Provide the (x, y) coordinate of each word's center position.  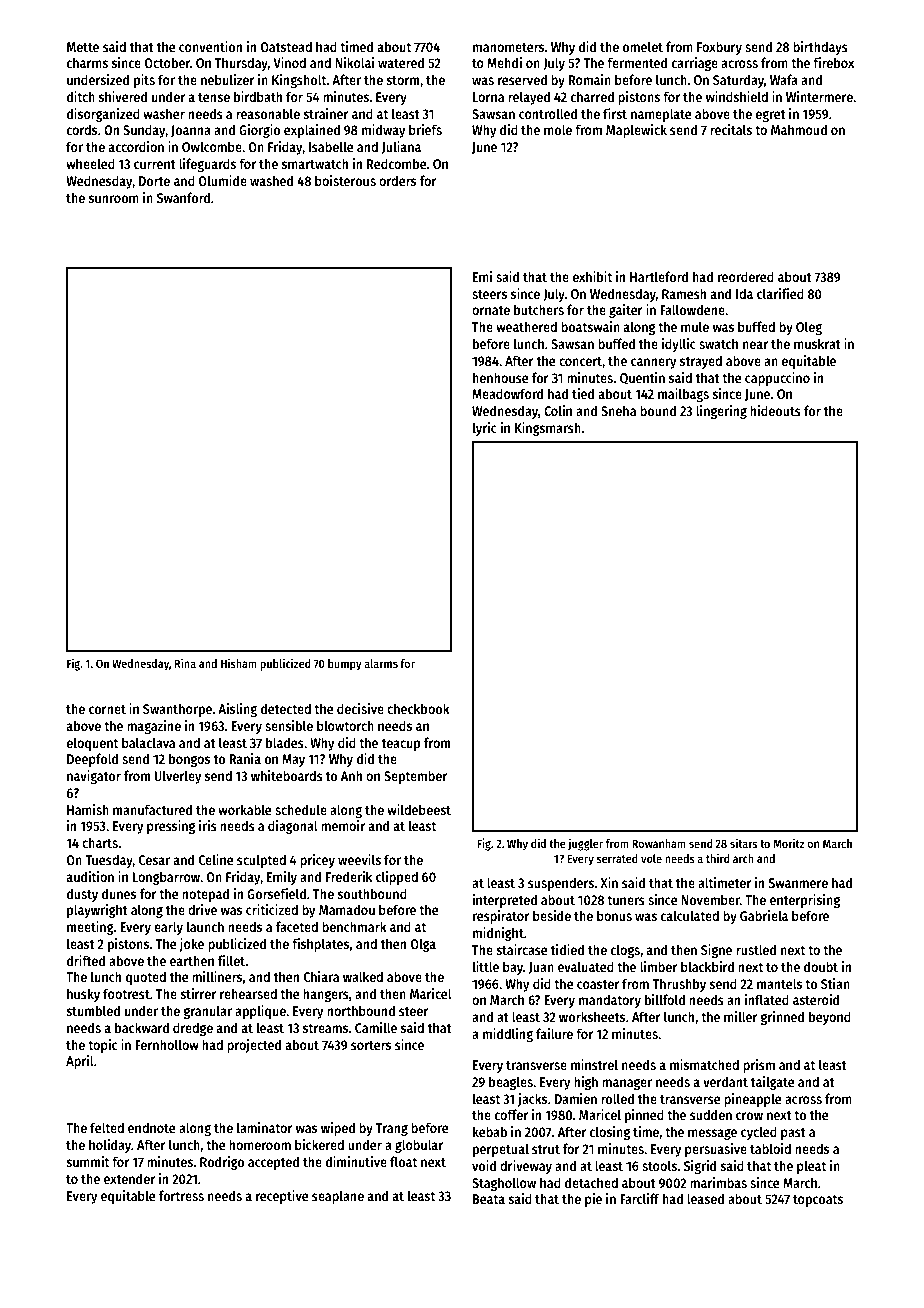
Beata (489, 1199)
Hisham (239, 663)
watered (401, 62)
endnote (151, 1127)
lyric (485, 429)
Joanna (191, 131)
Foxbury (719, 48)
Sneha (618, 410)
